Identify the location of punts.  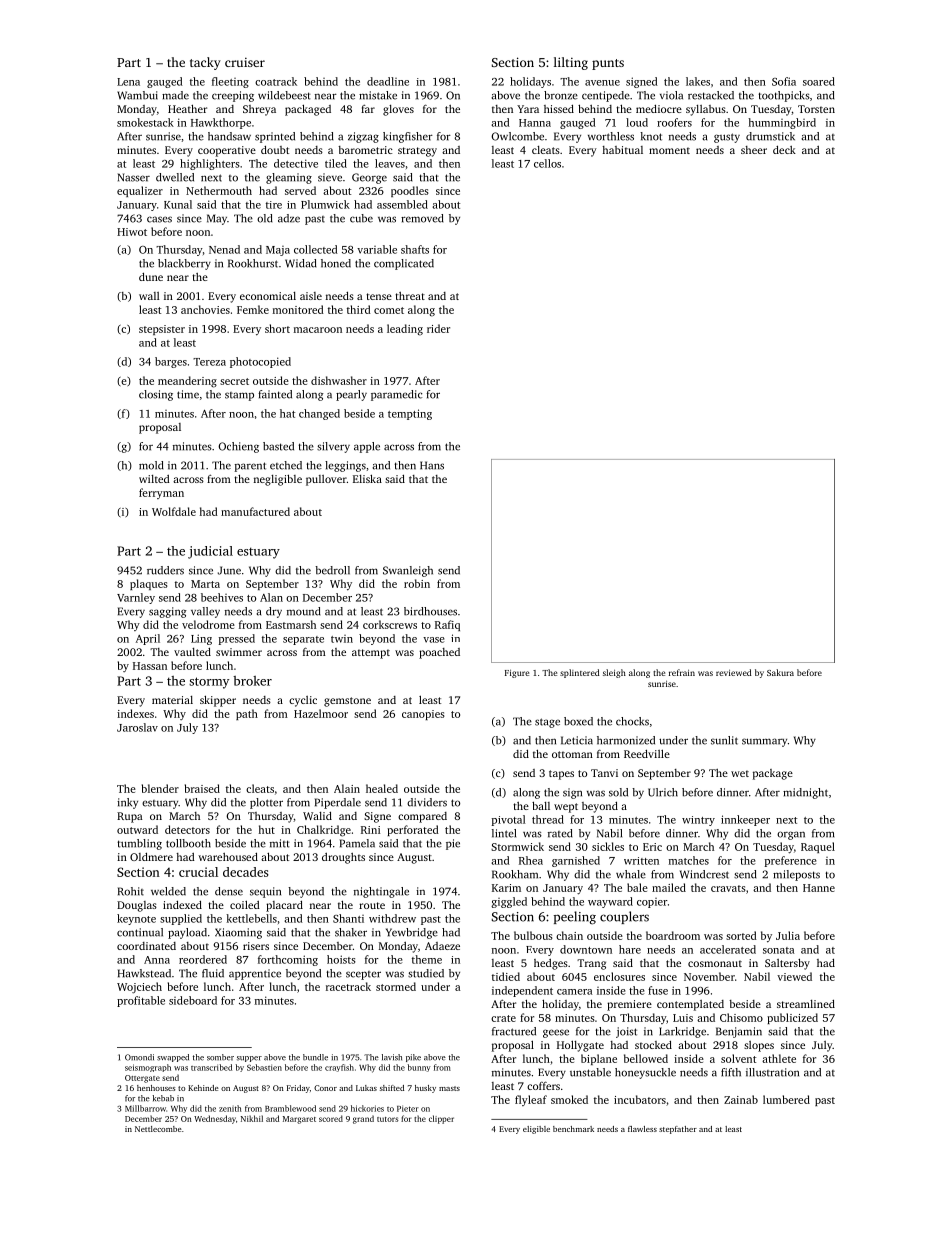
(608, 64).
